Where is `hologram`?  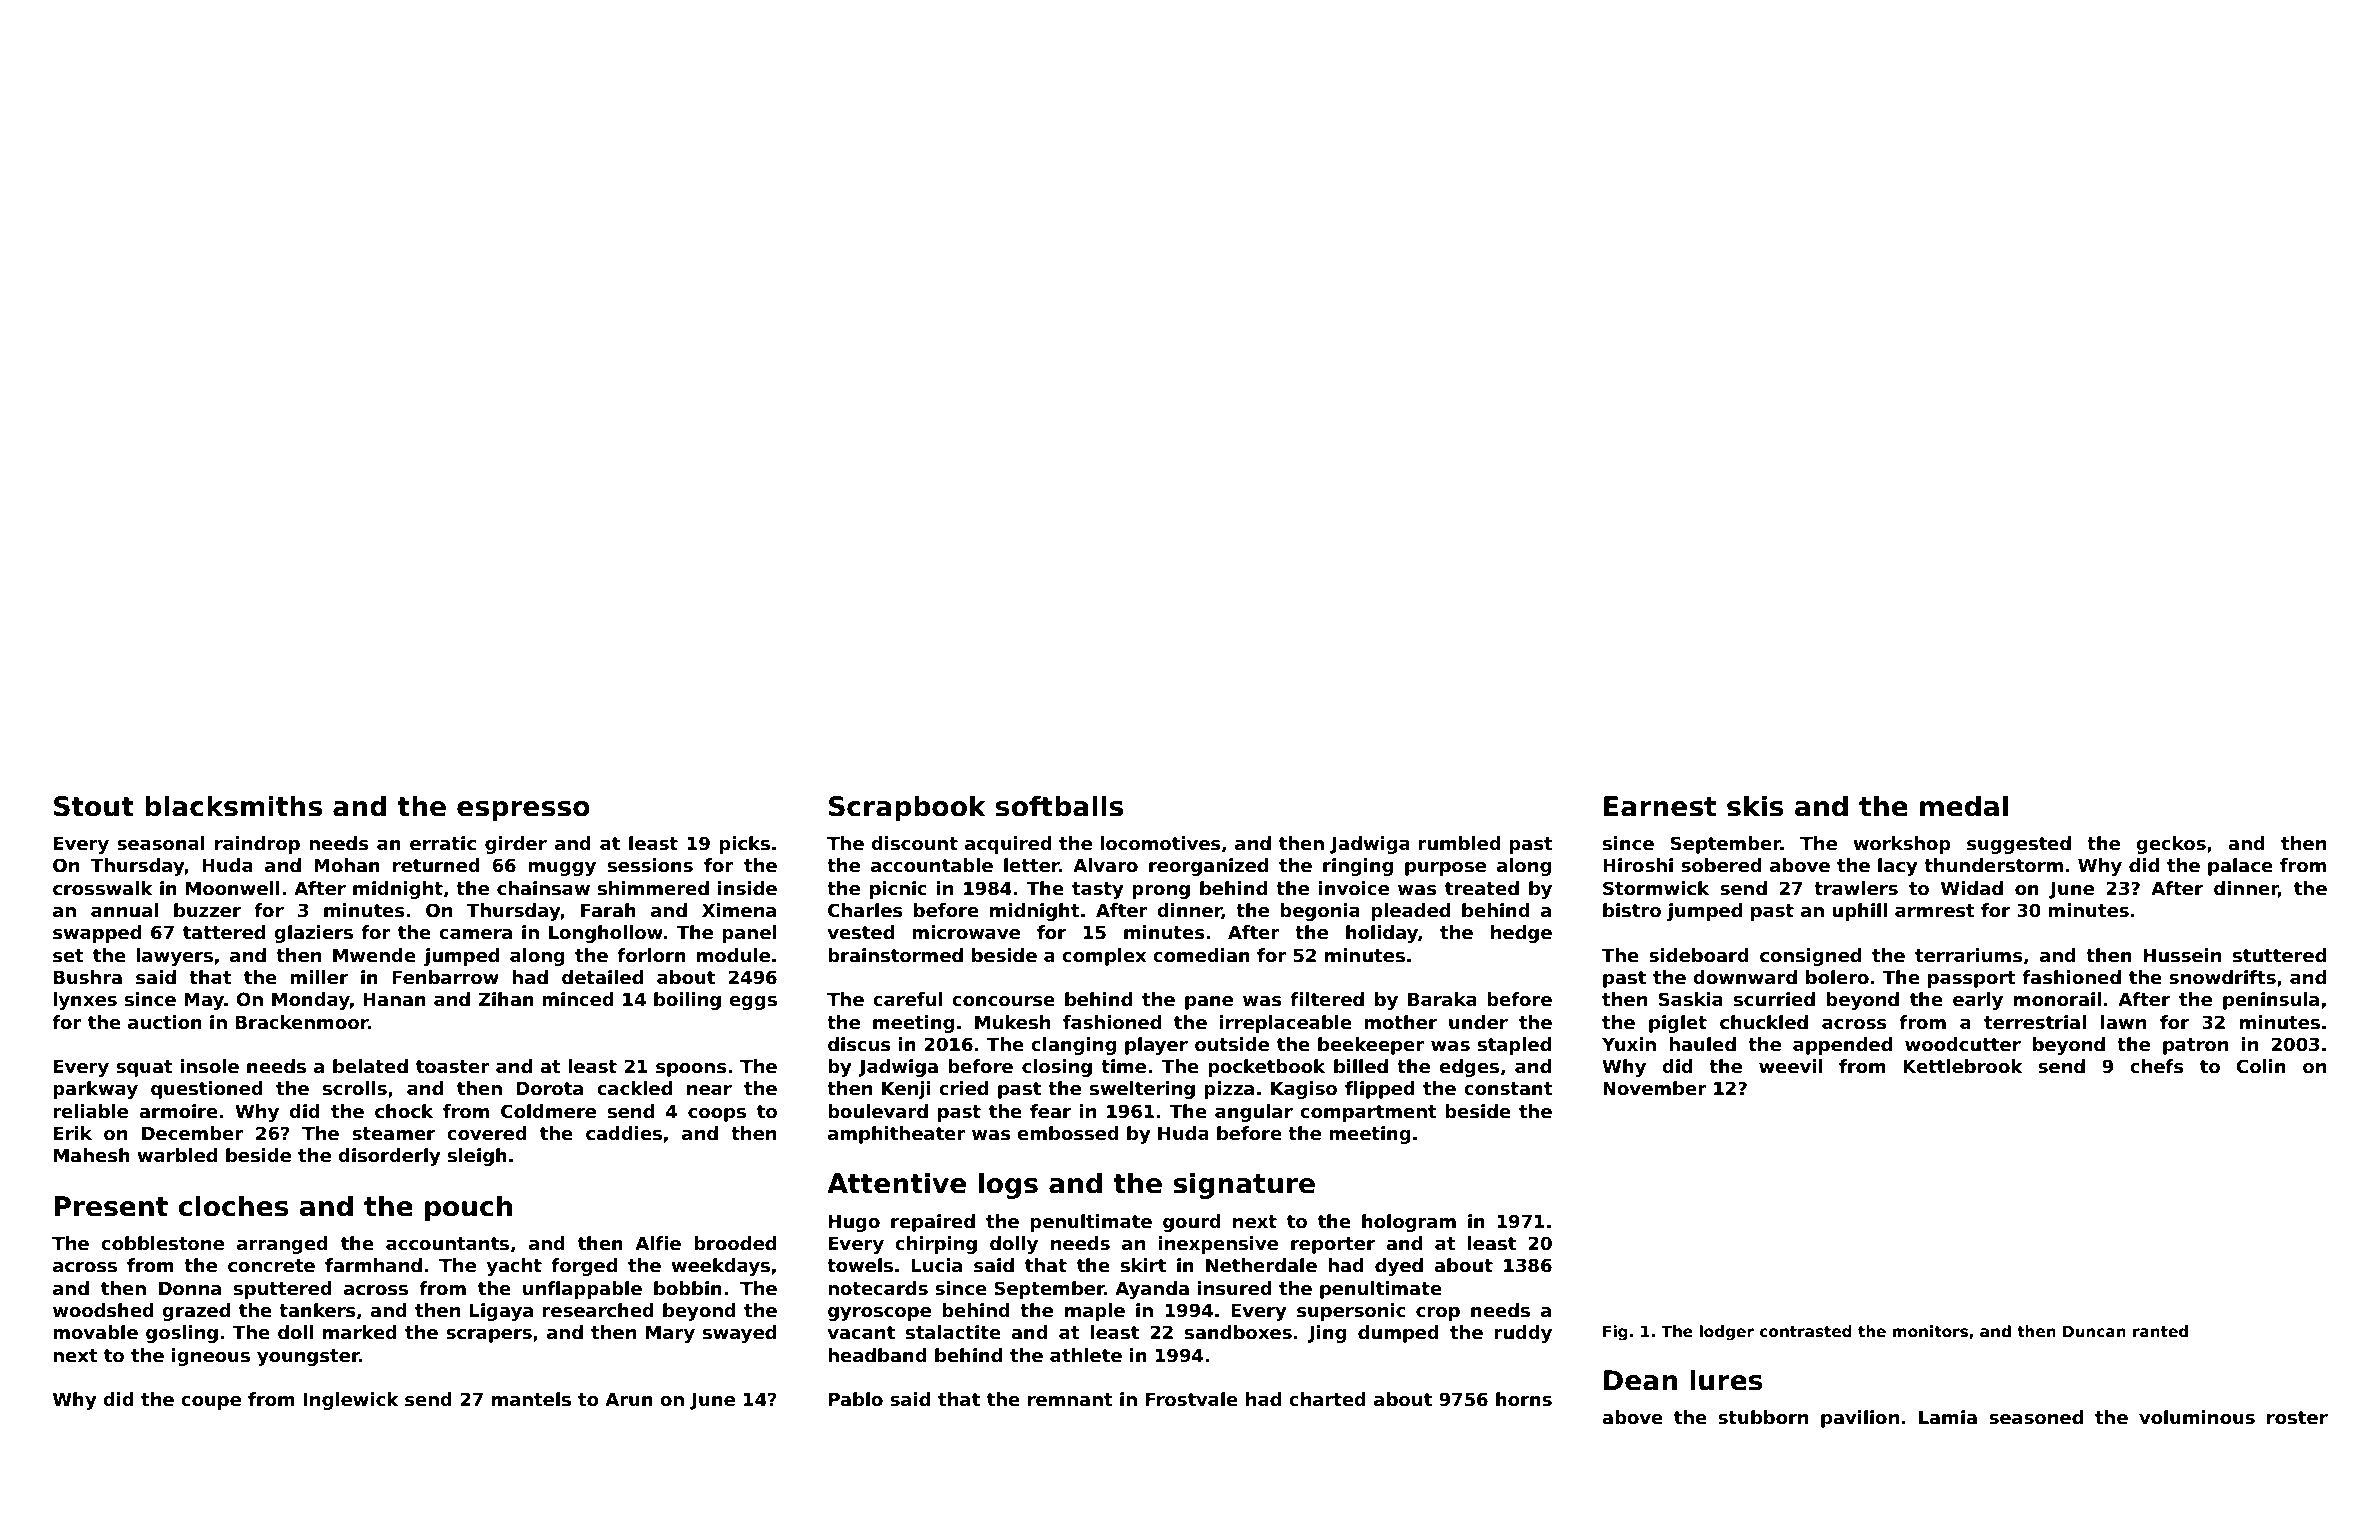 hologram is located at coordinates (1409, 1223).
